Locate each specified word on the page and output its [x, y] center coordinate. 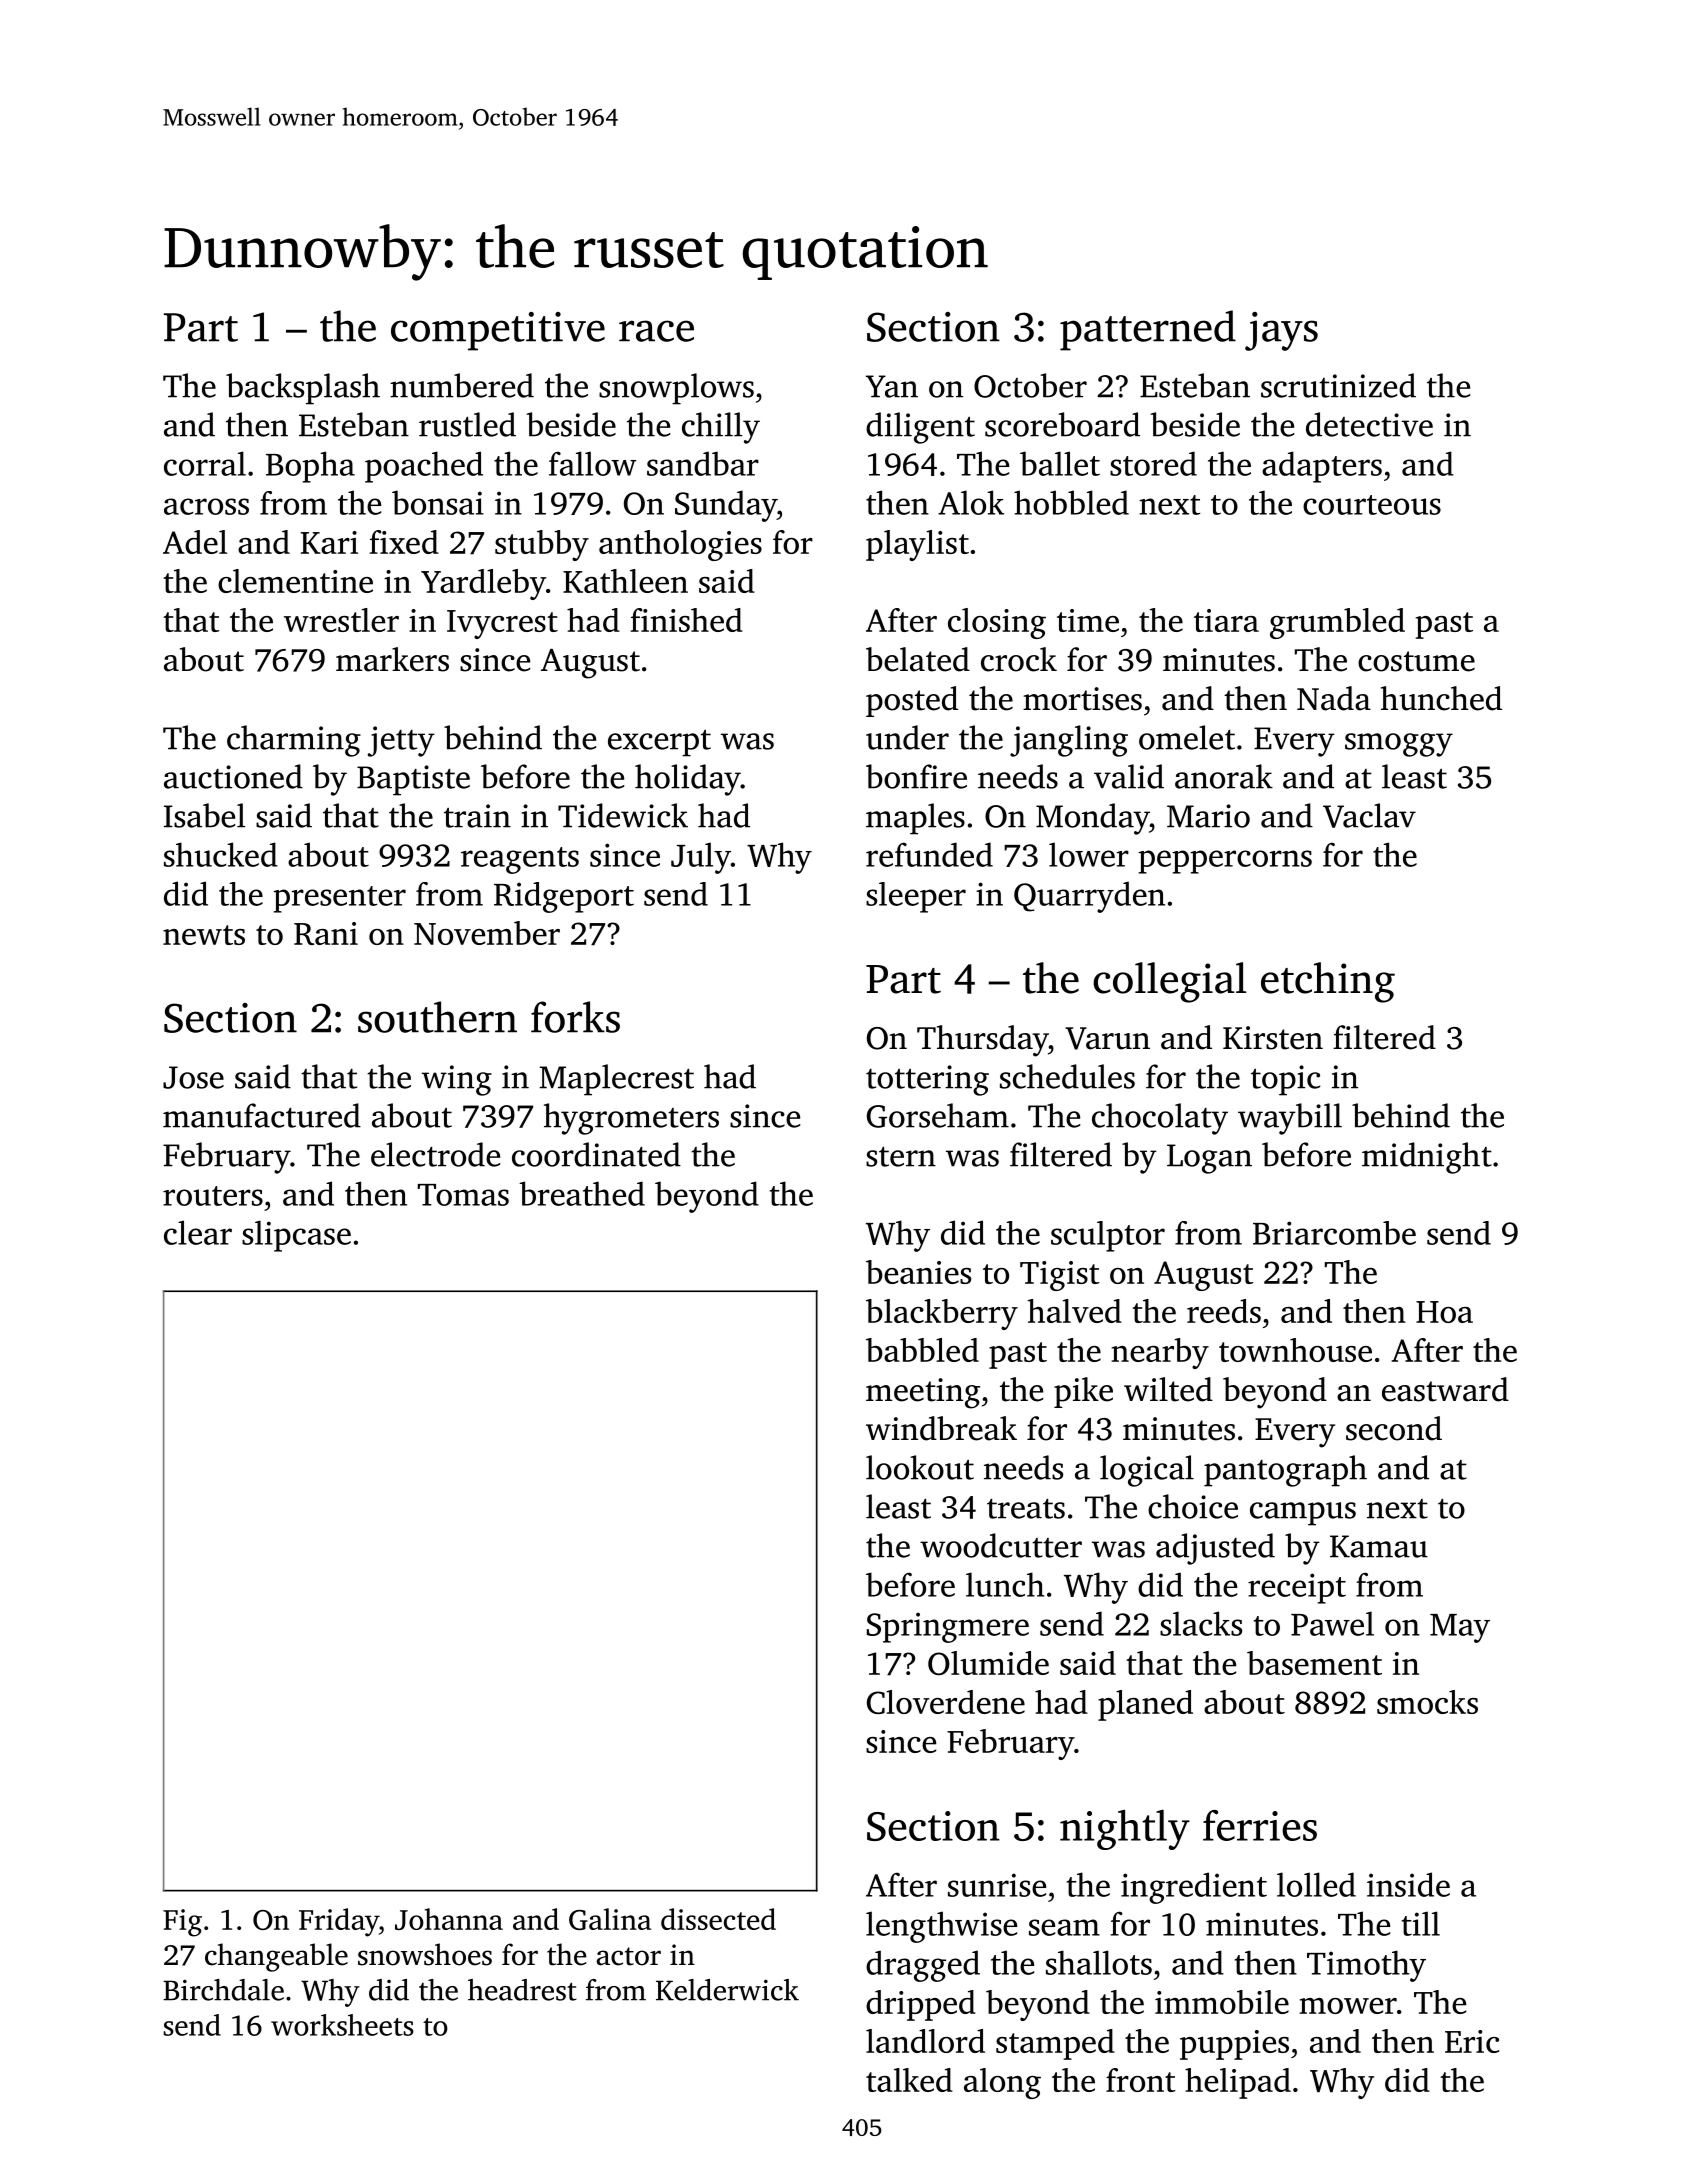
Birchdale [223, 1990]
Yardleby [483, 584]
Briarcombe [1334, 1233]
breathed [582, 1193]
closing [997, 623]
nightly [1125, 1830]
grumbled [1337, 623]
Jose [193, 1077]
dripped [921, 2005]
